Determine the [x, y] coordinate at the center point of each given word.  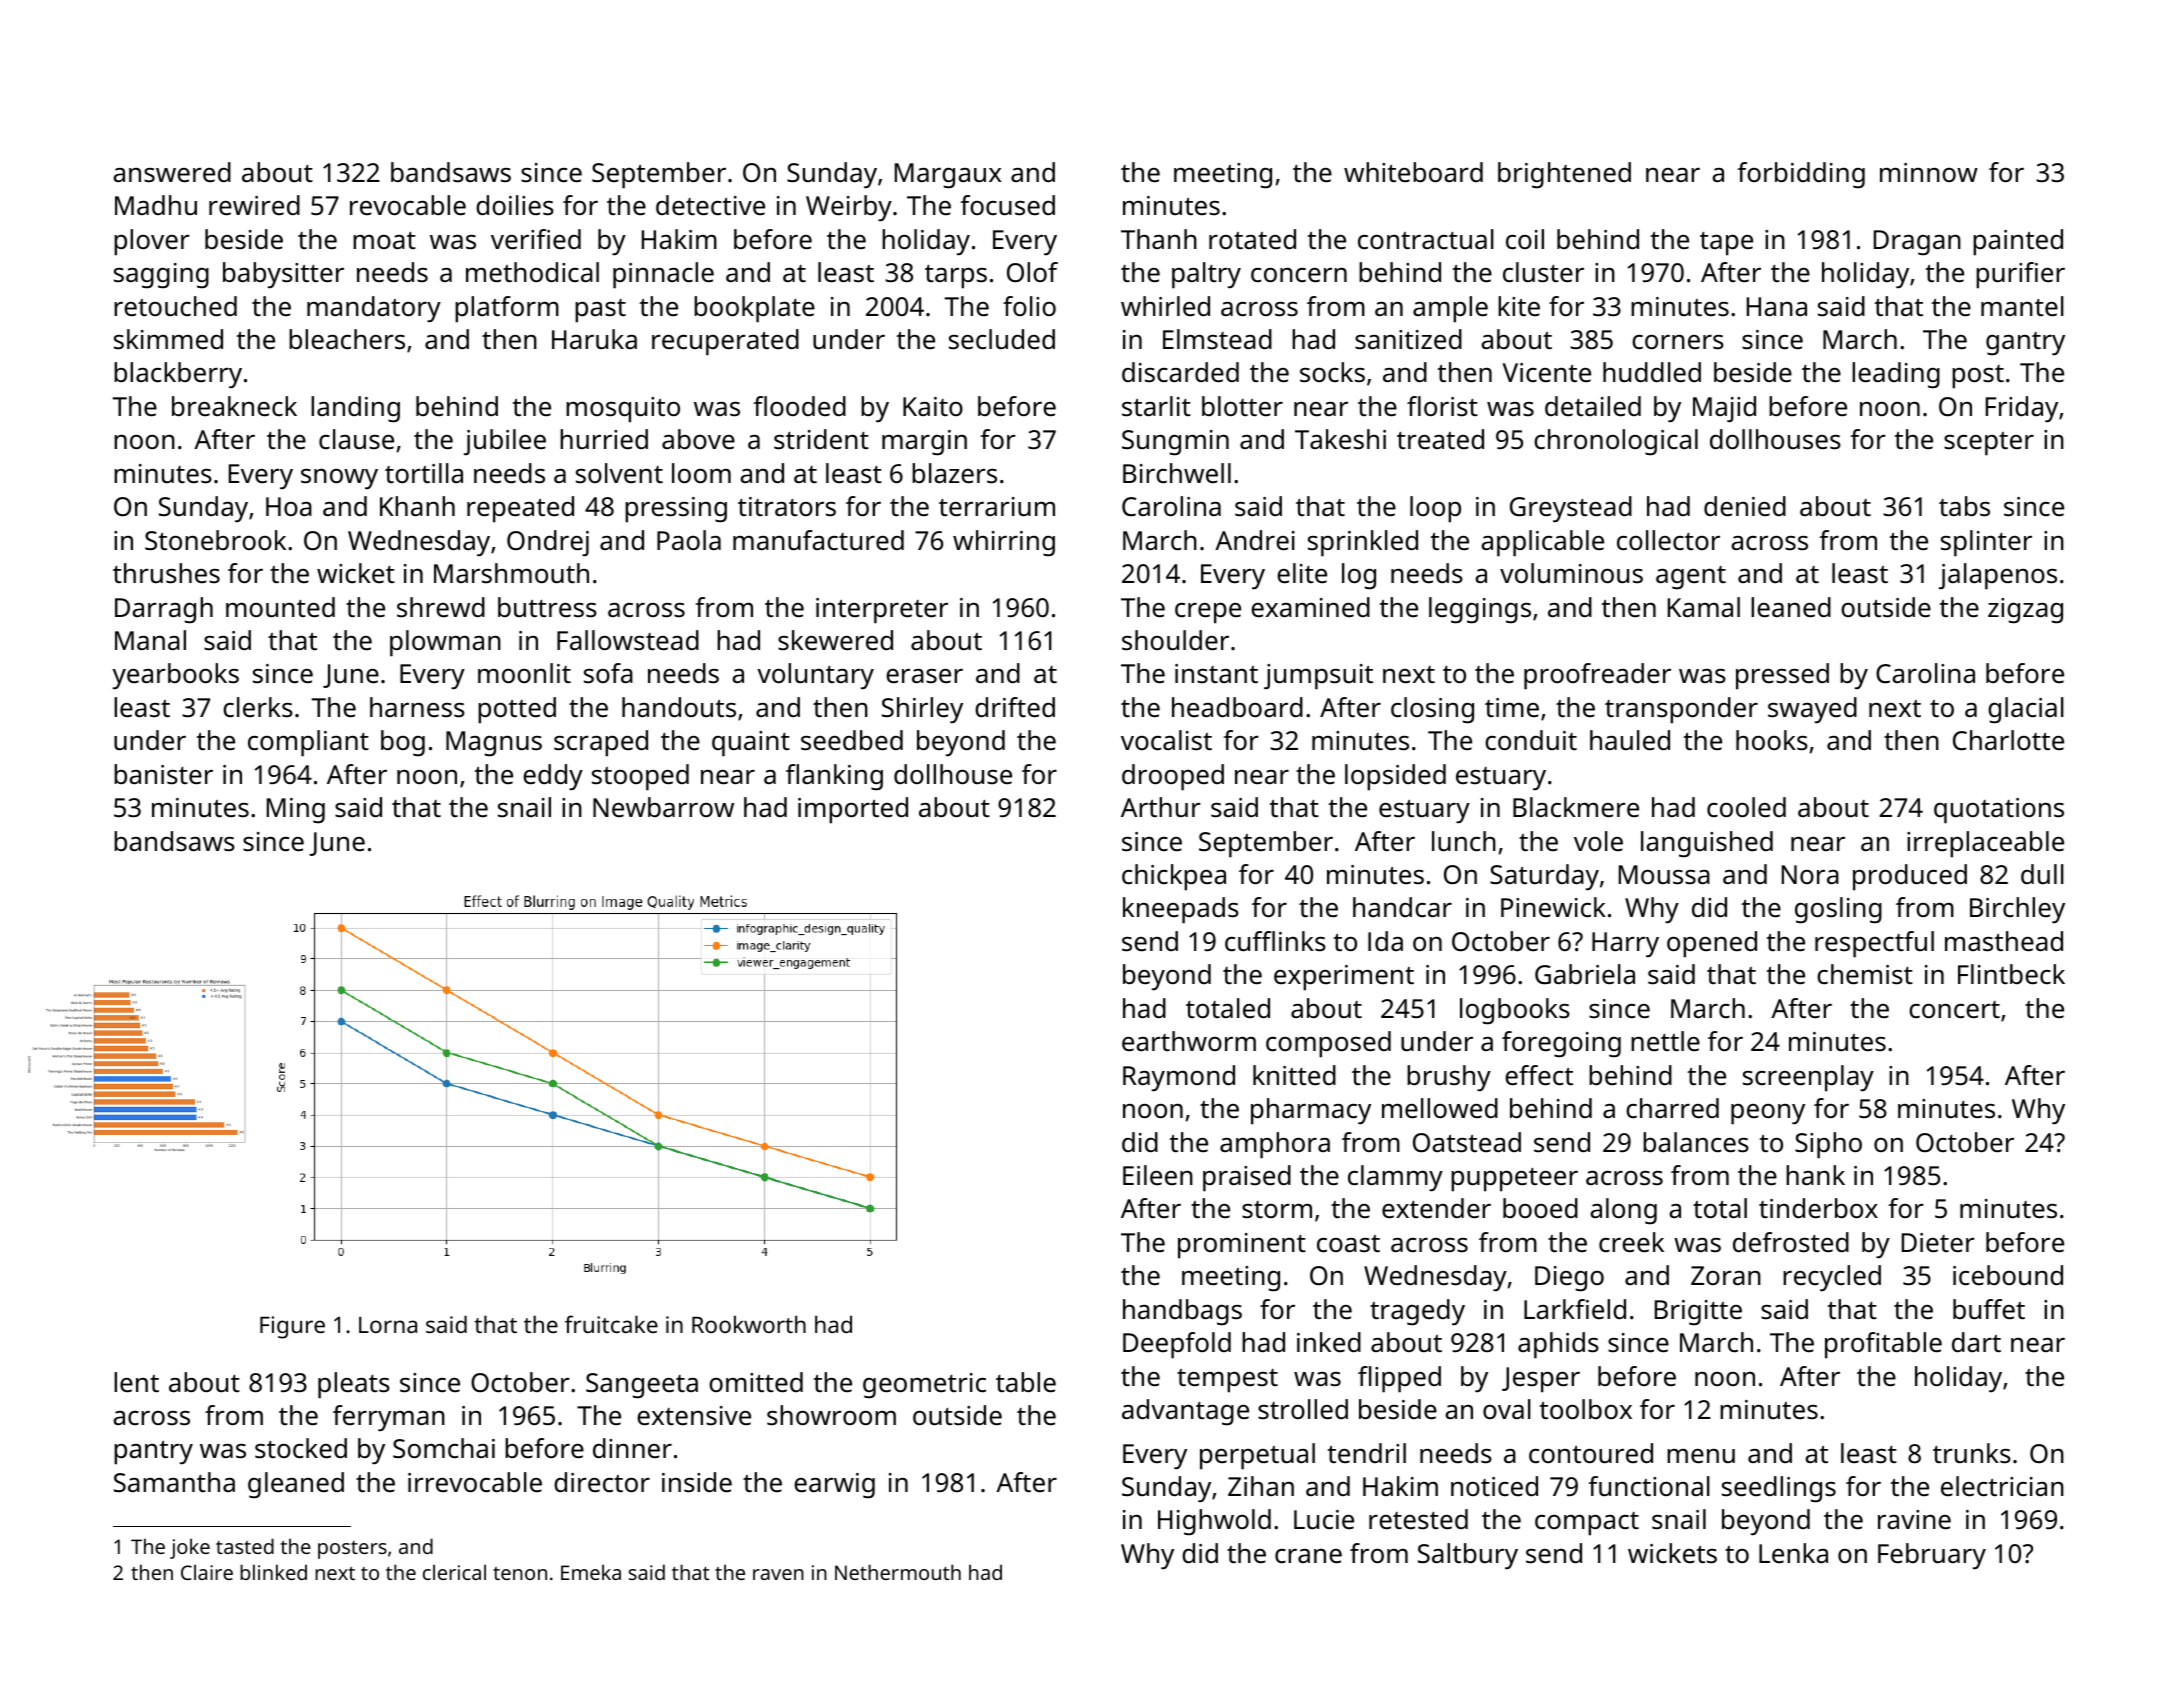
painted [2018, 242]
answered [172, 172]
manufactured [818, 540]
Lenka [1793, 1553]
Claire [207, 1572]
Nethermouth [898, 1572]
